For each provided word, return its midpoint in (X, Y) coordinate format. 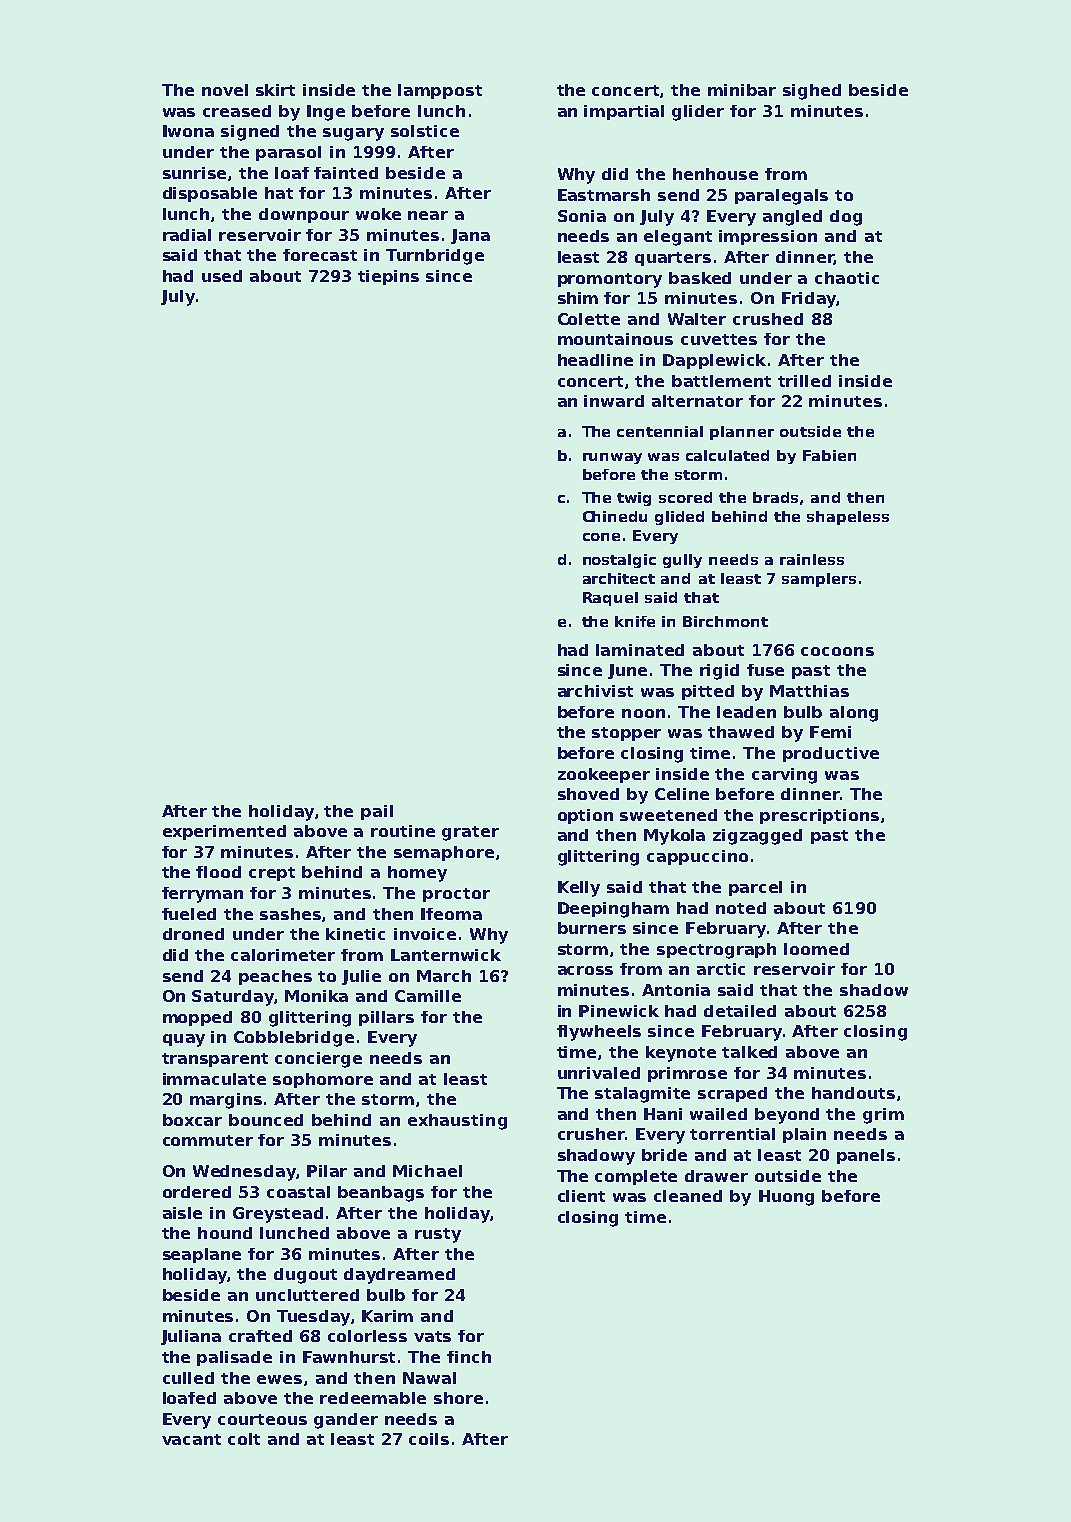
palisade (234, 1358)
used (222, 276)
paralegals (781, 197)
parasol (288, 153)
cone (601, 537)
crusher (591, 1134)
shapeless (848, 518)
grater (470, 833)
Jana (470, 236)
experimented (224, 832)
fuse (765, 670)
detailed (740, 1011)
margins (226, 1101)
